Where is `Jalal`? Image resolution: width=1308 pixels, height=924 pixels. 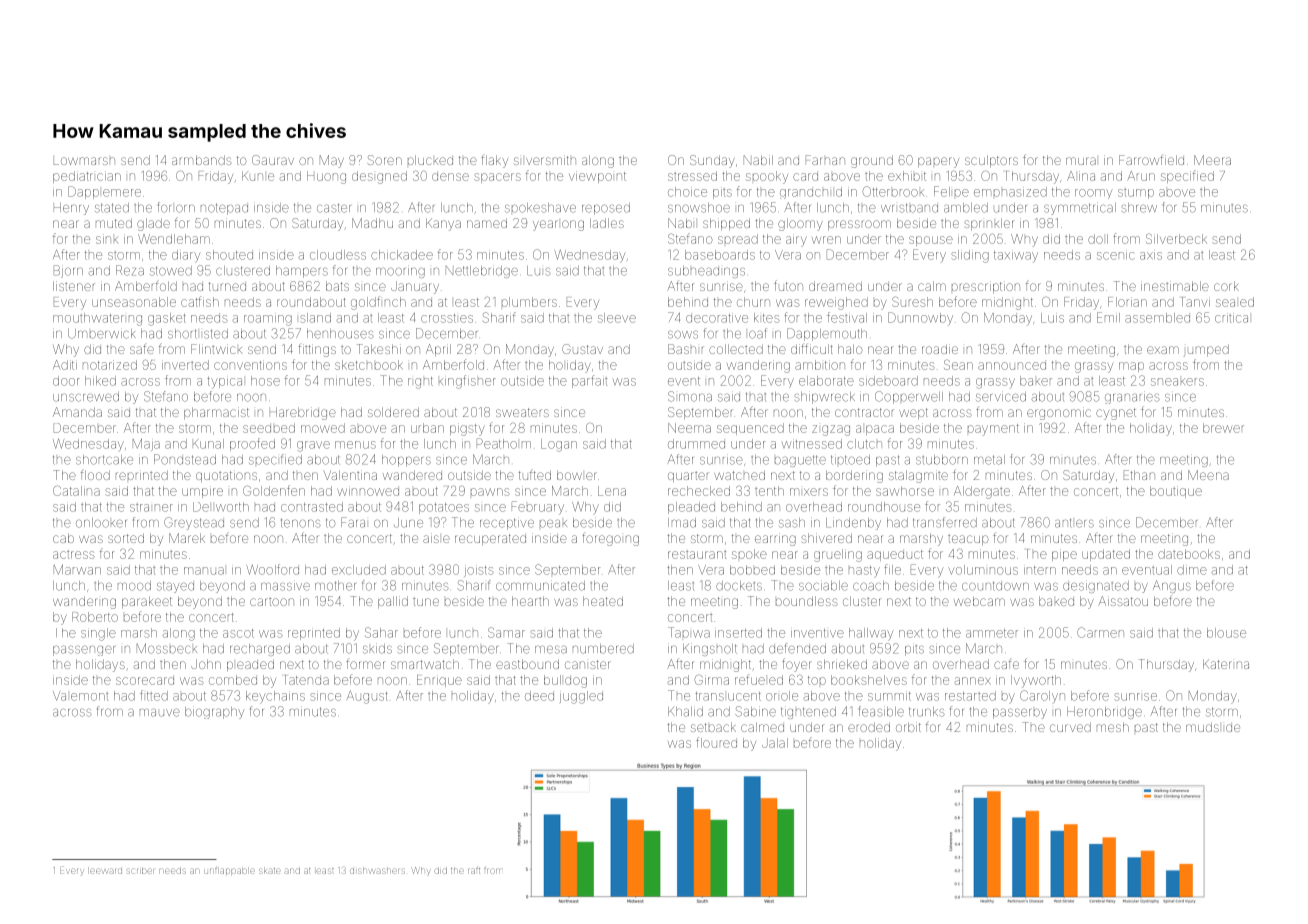 Jalal is located at coordinates (775, 743).
